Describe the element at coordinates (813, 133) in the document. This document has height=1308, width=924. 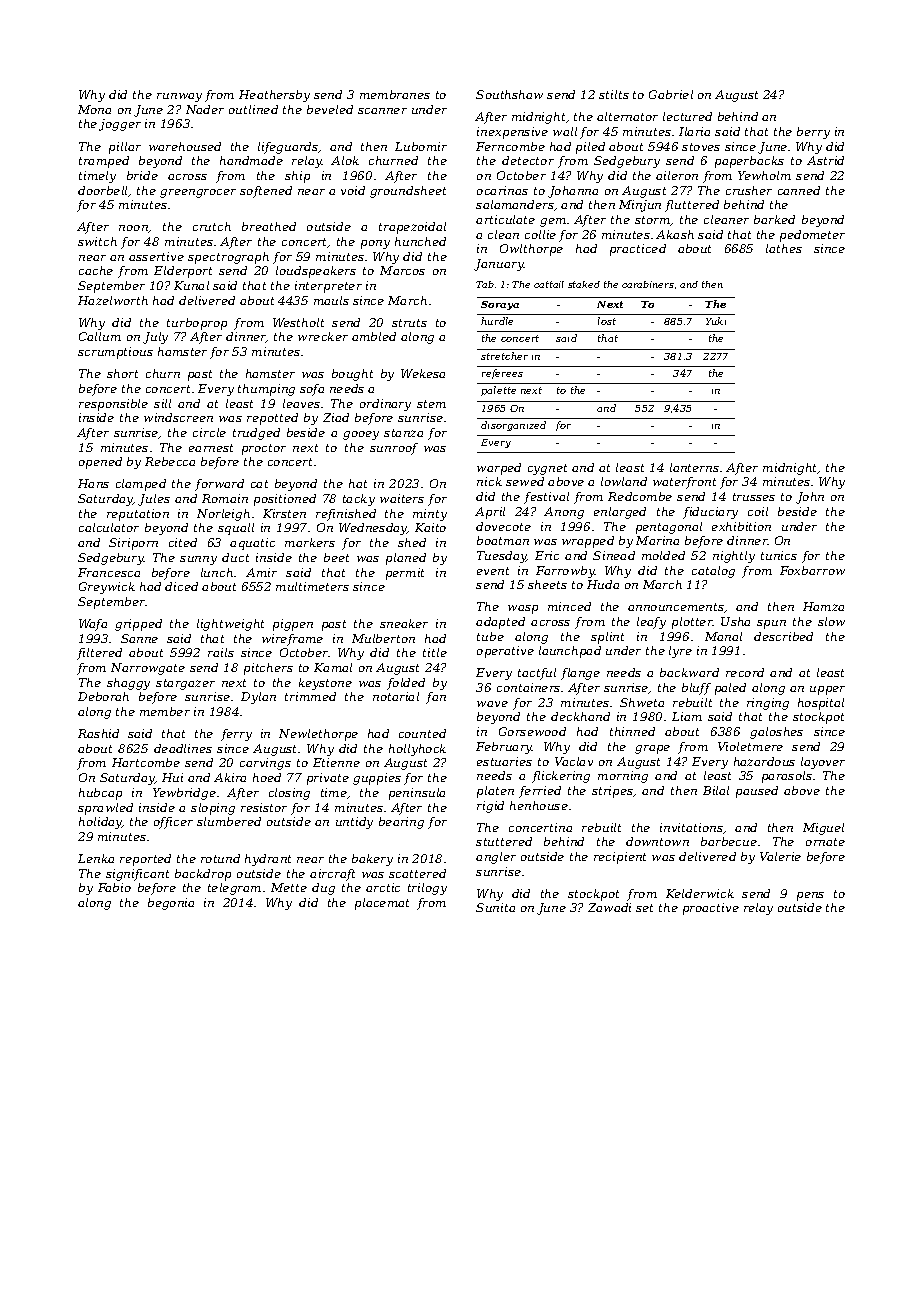
I see `berry` at that location.
